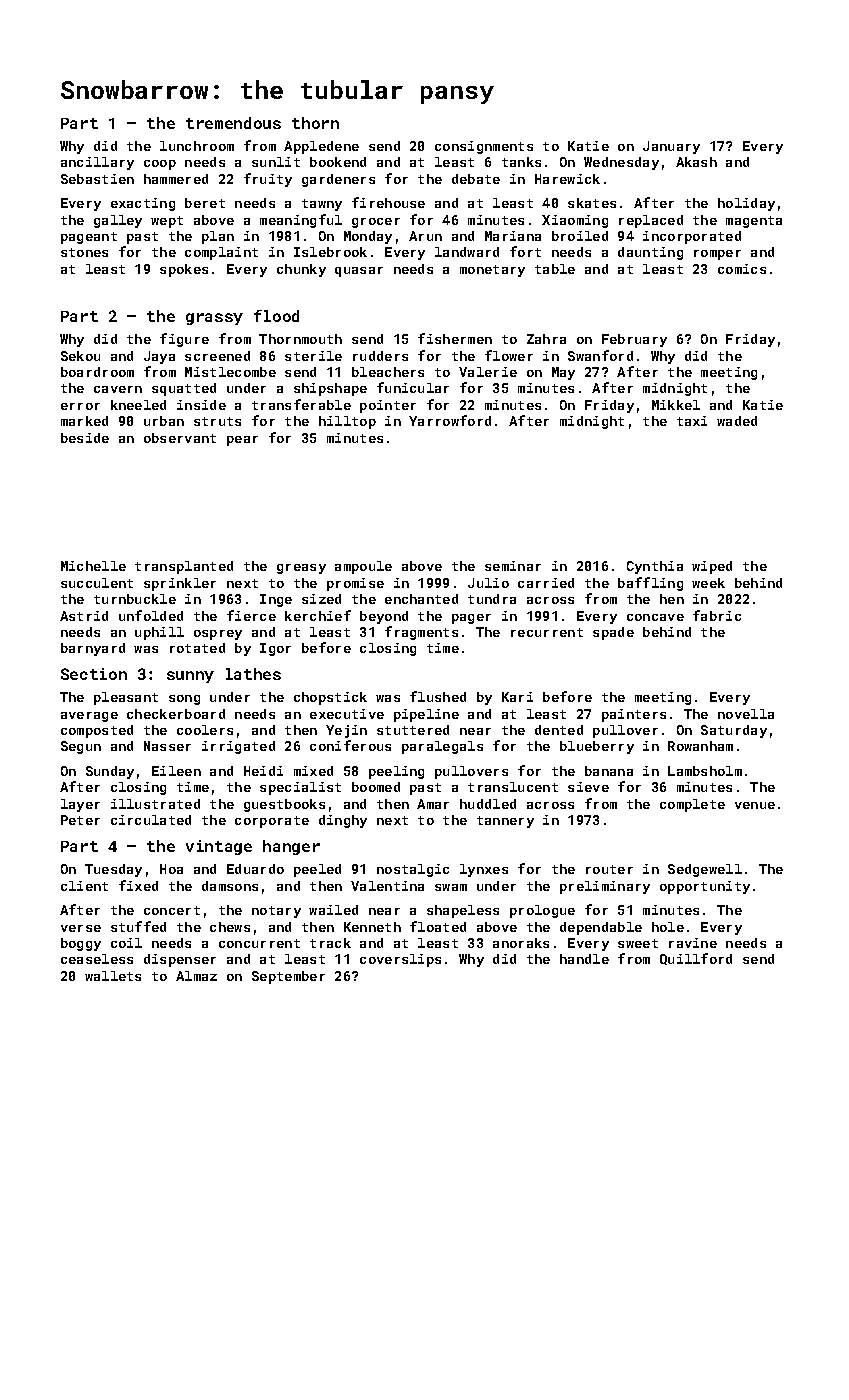  Describe the element at coordinates (93, 649) in the page. I see `barnyard` at that location.
